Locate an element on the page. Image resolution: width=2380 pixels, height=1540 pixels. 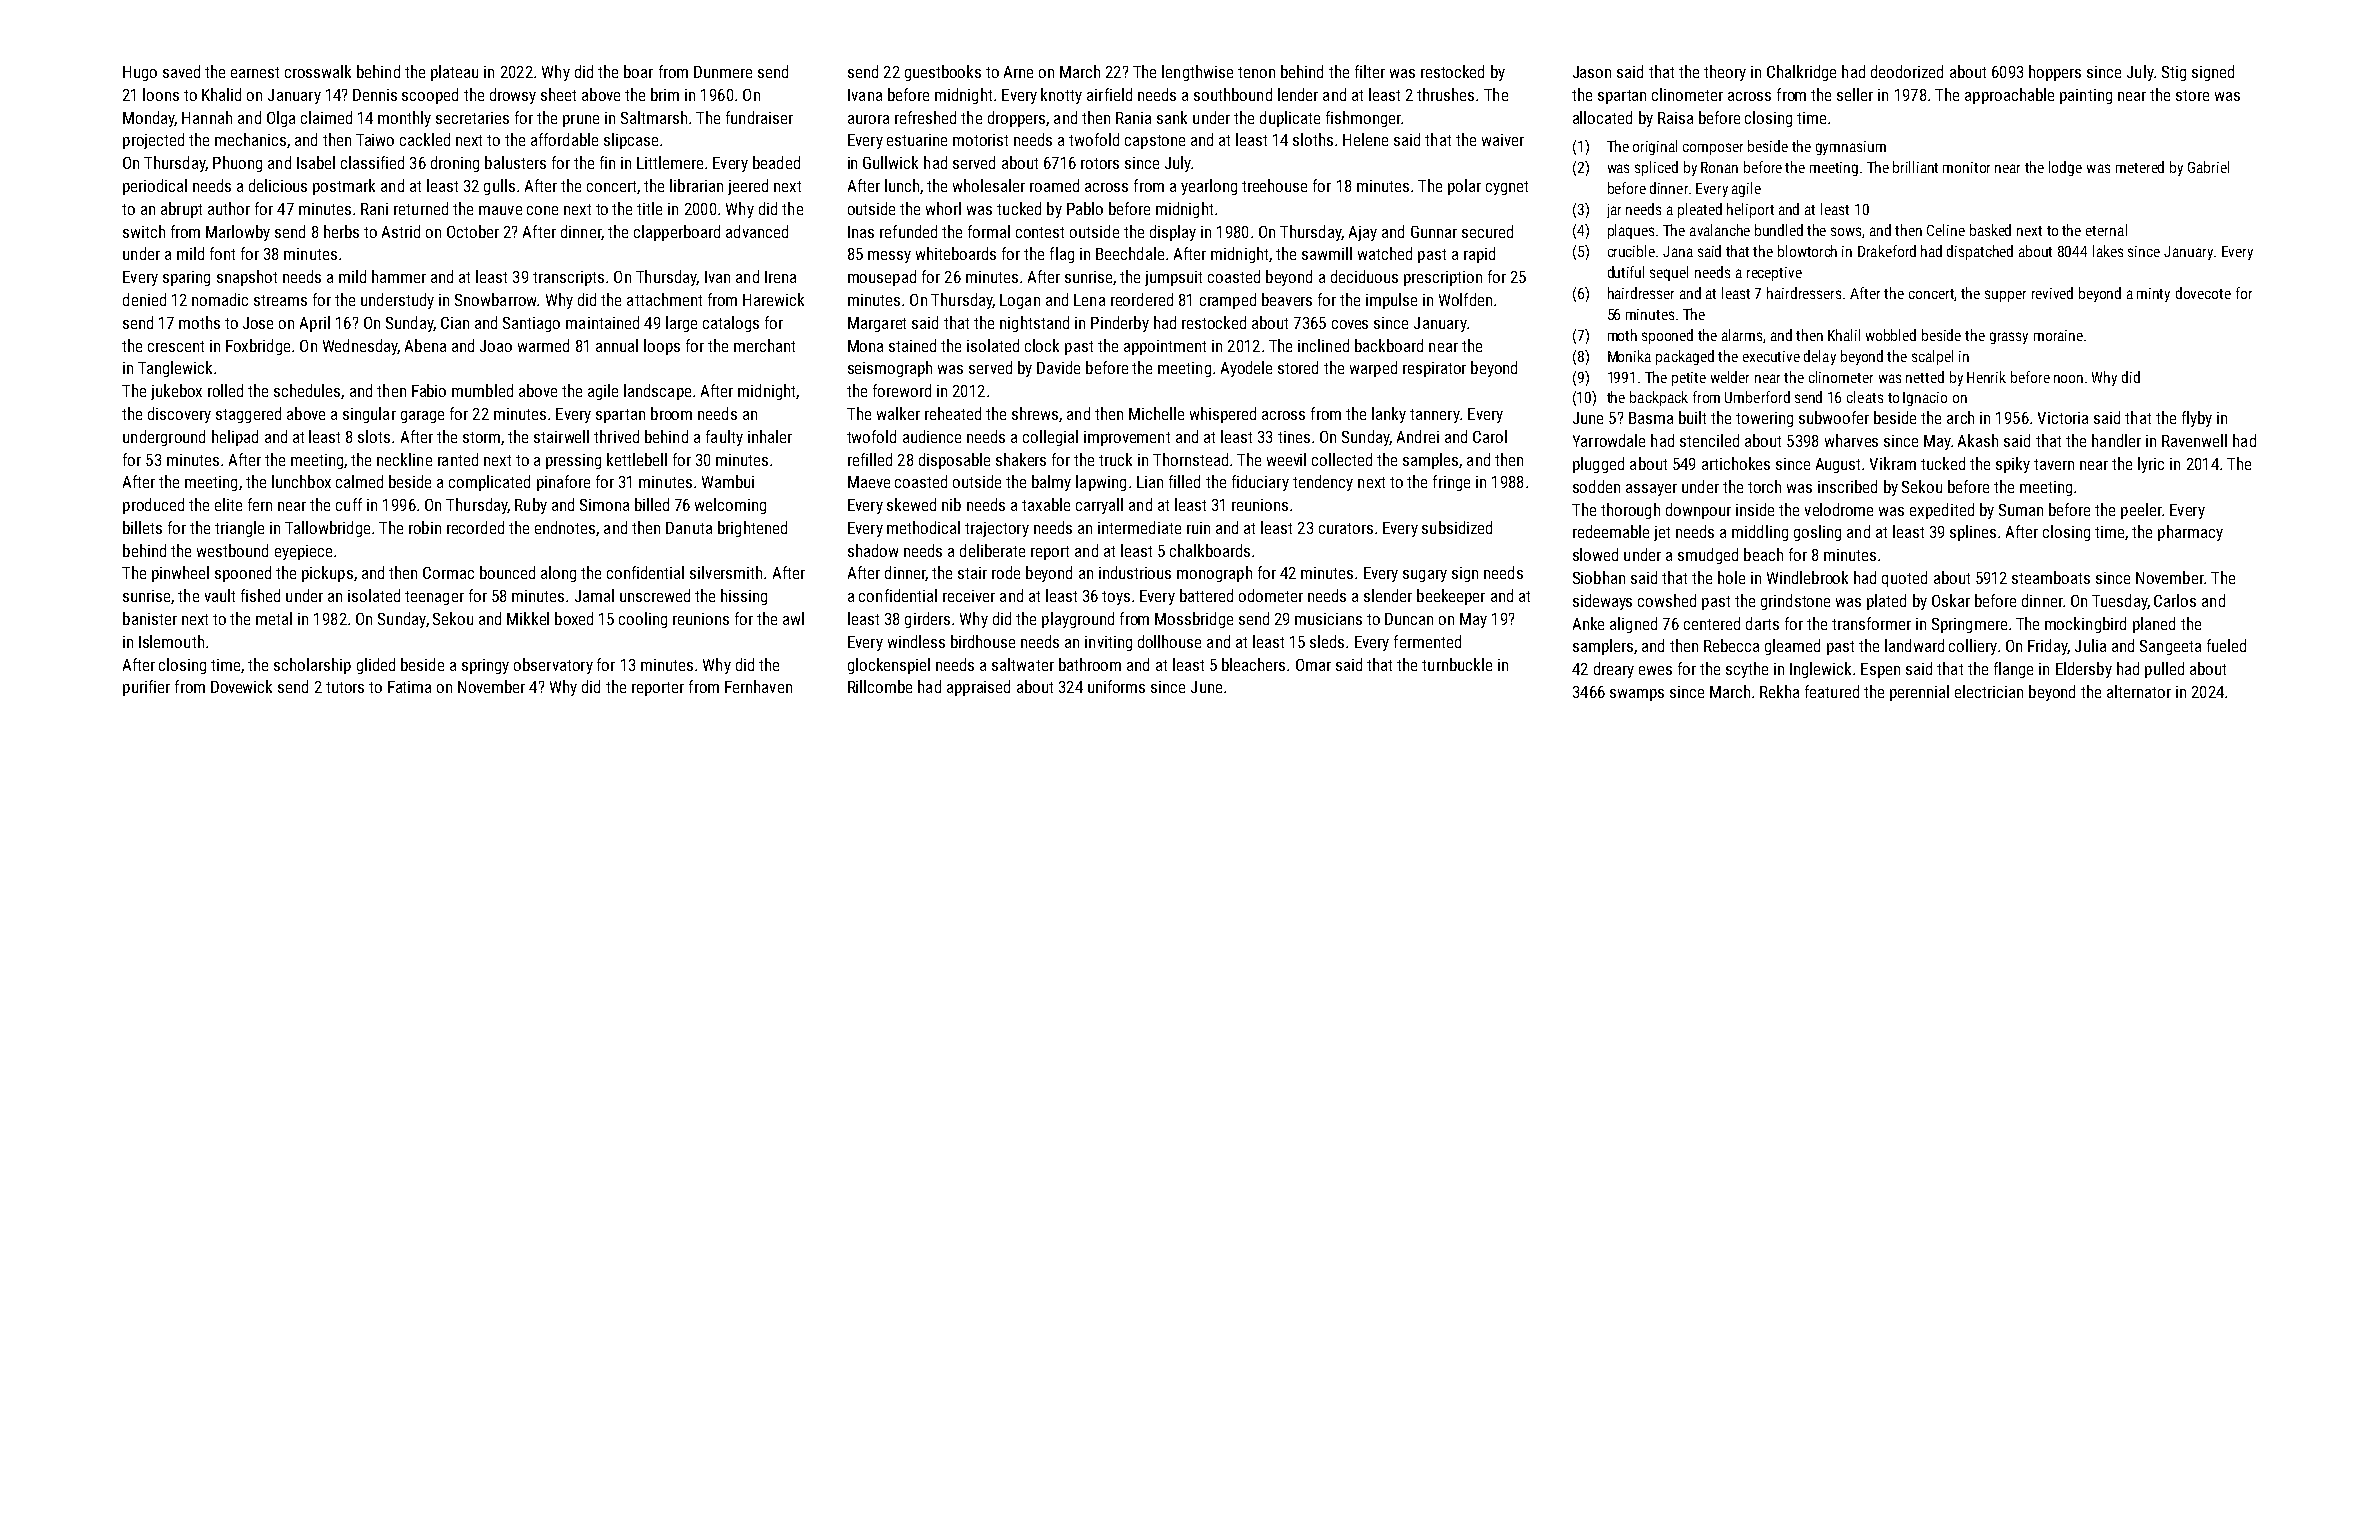
observatory is located at coordinates (553, 666).
